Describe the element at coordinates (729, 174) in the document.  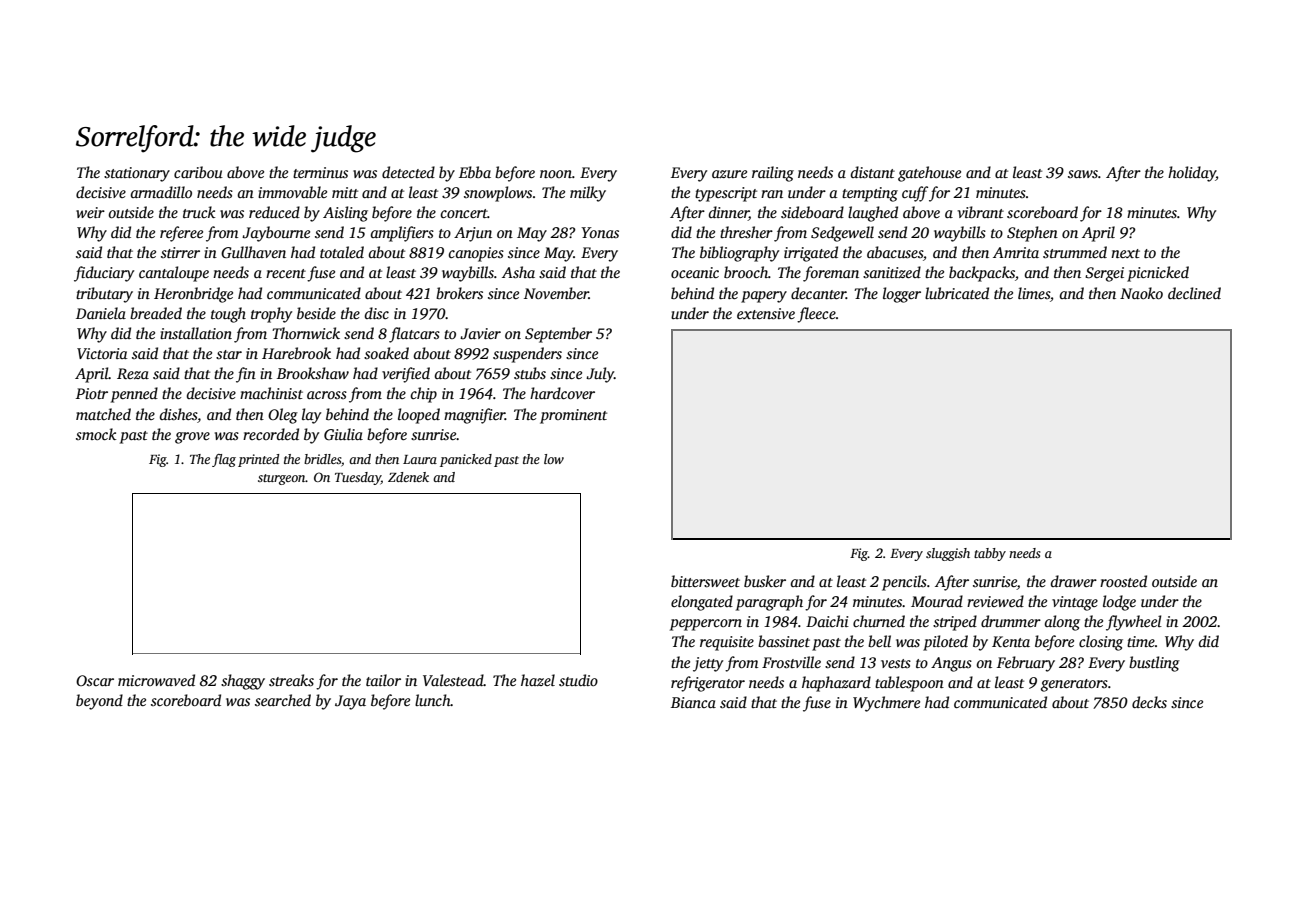
I see `azure` at that location.
